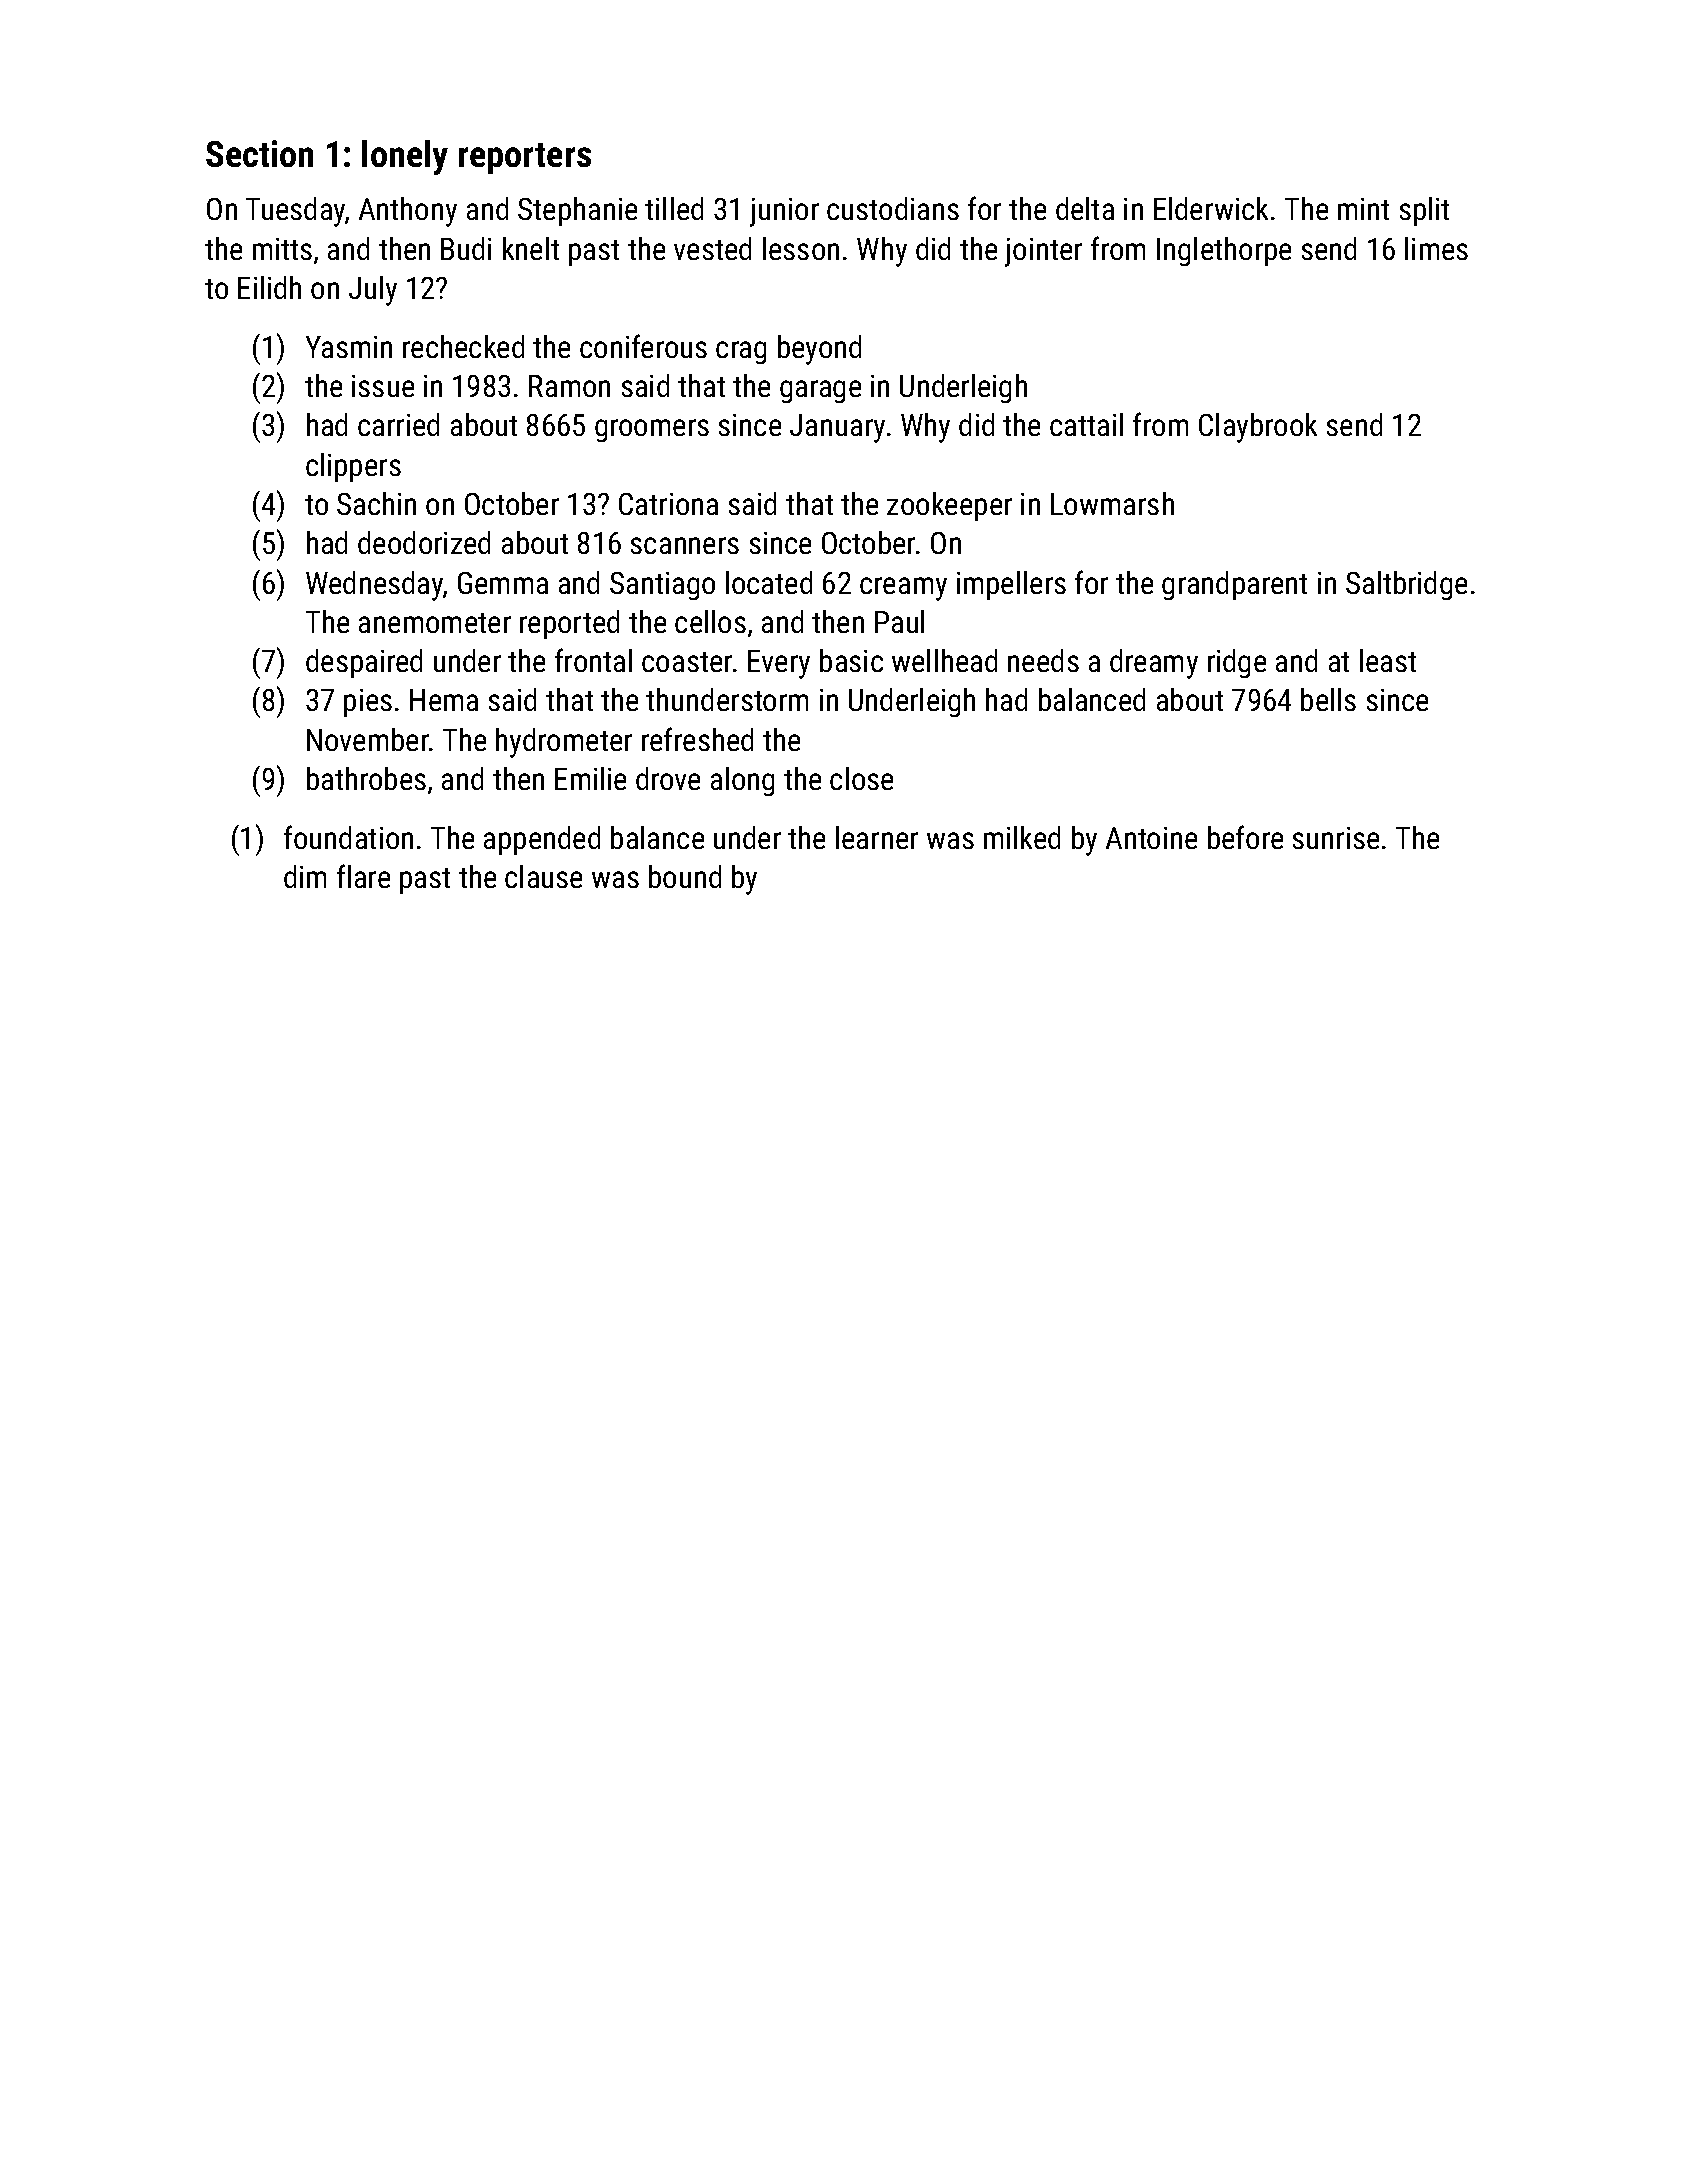  I want to click on sunrise, so click(1336, 838).
